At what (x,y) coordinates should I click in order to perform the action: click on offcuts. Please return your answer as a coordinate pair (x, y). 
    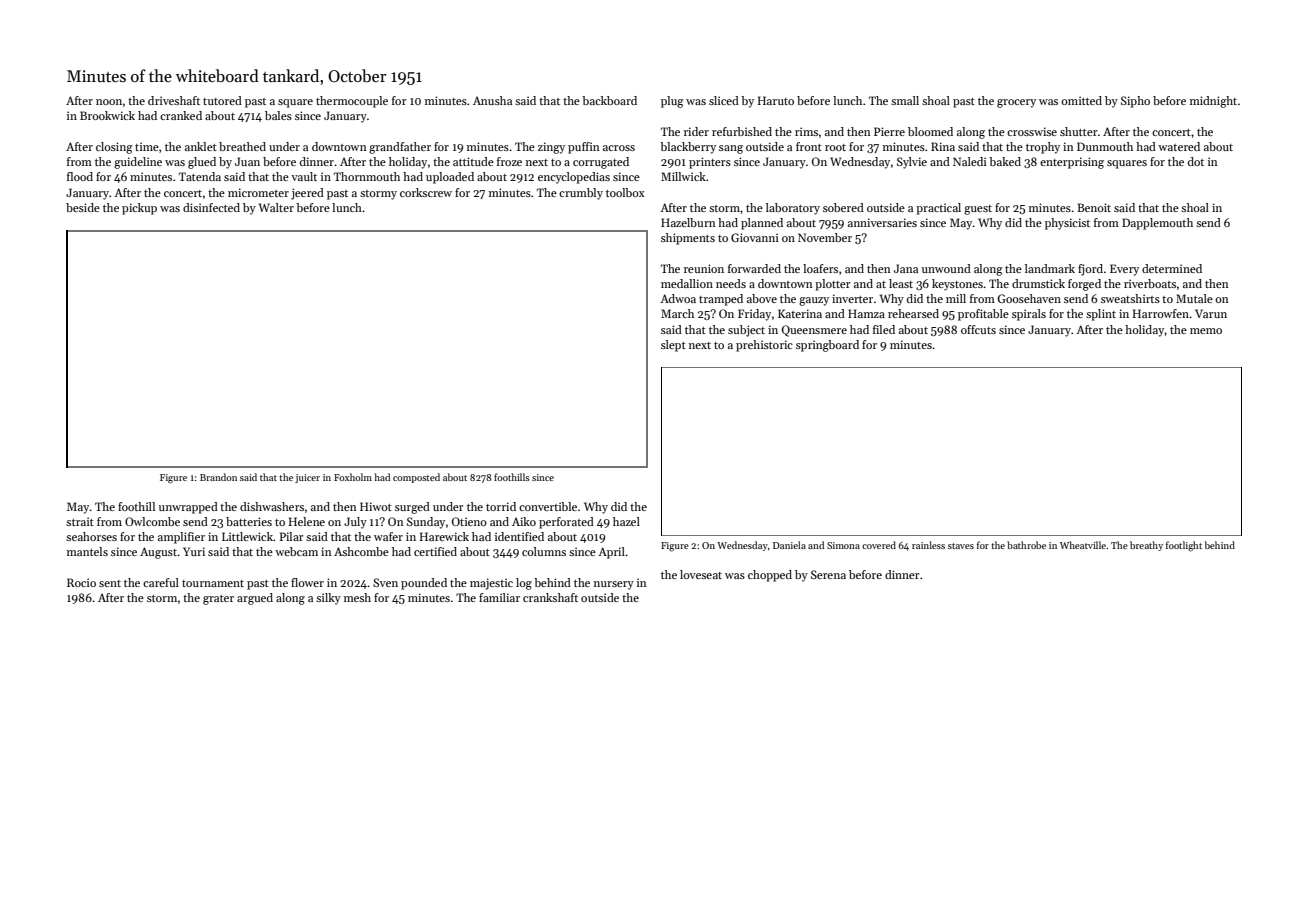
    Looking at the image, I should click on (978, 329).
